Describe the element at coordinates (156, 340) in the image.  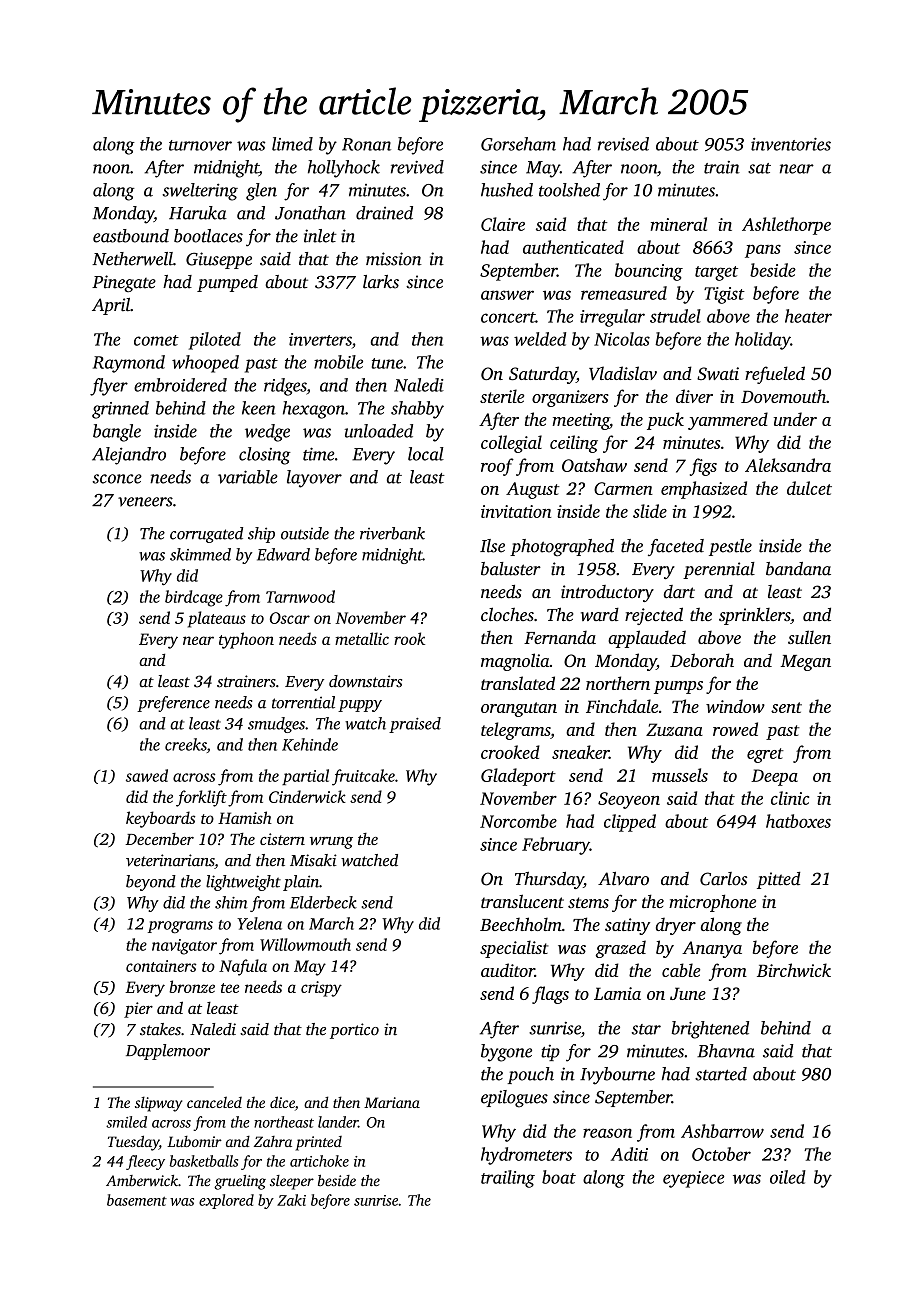
I see `comet` at that location.
